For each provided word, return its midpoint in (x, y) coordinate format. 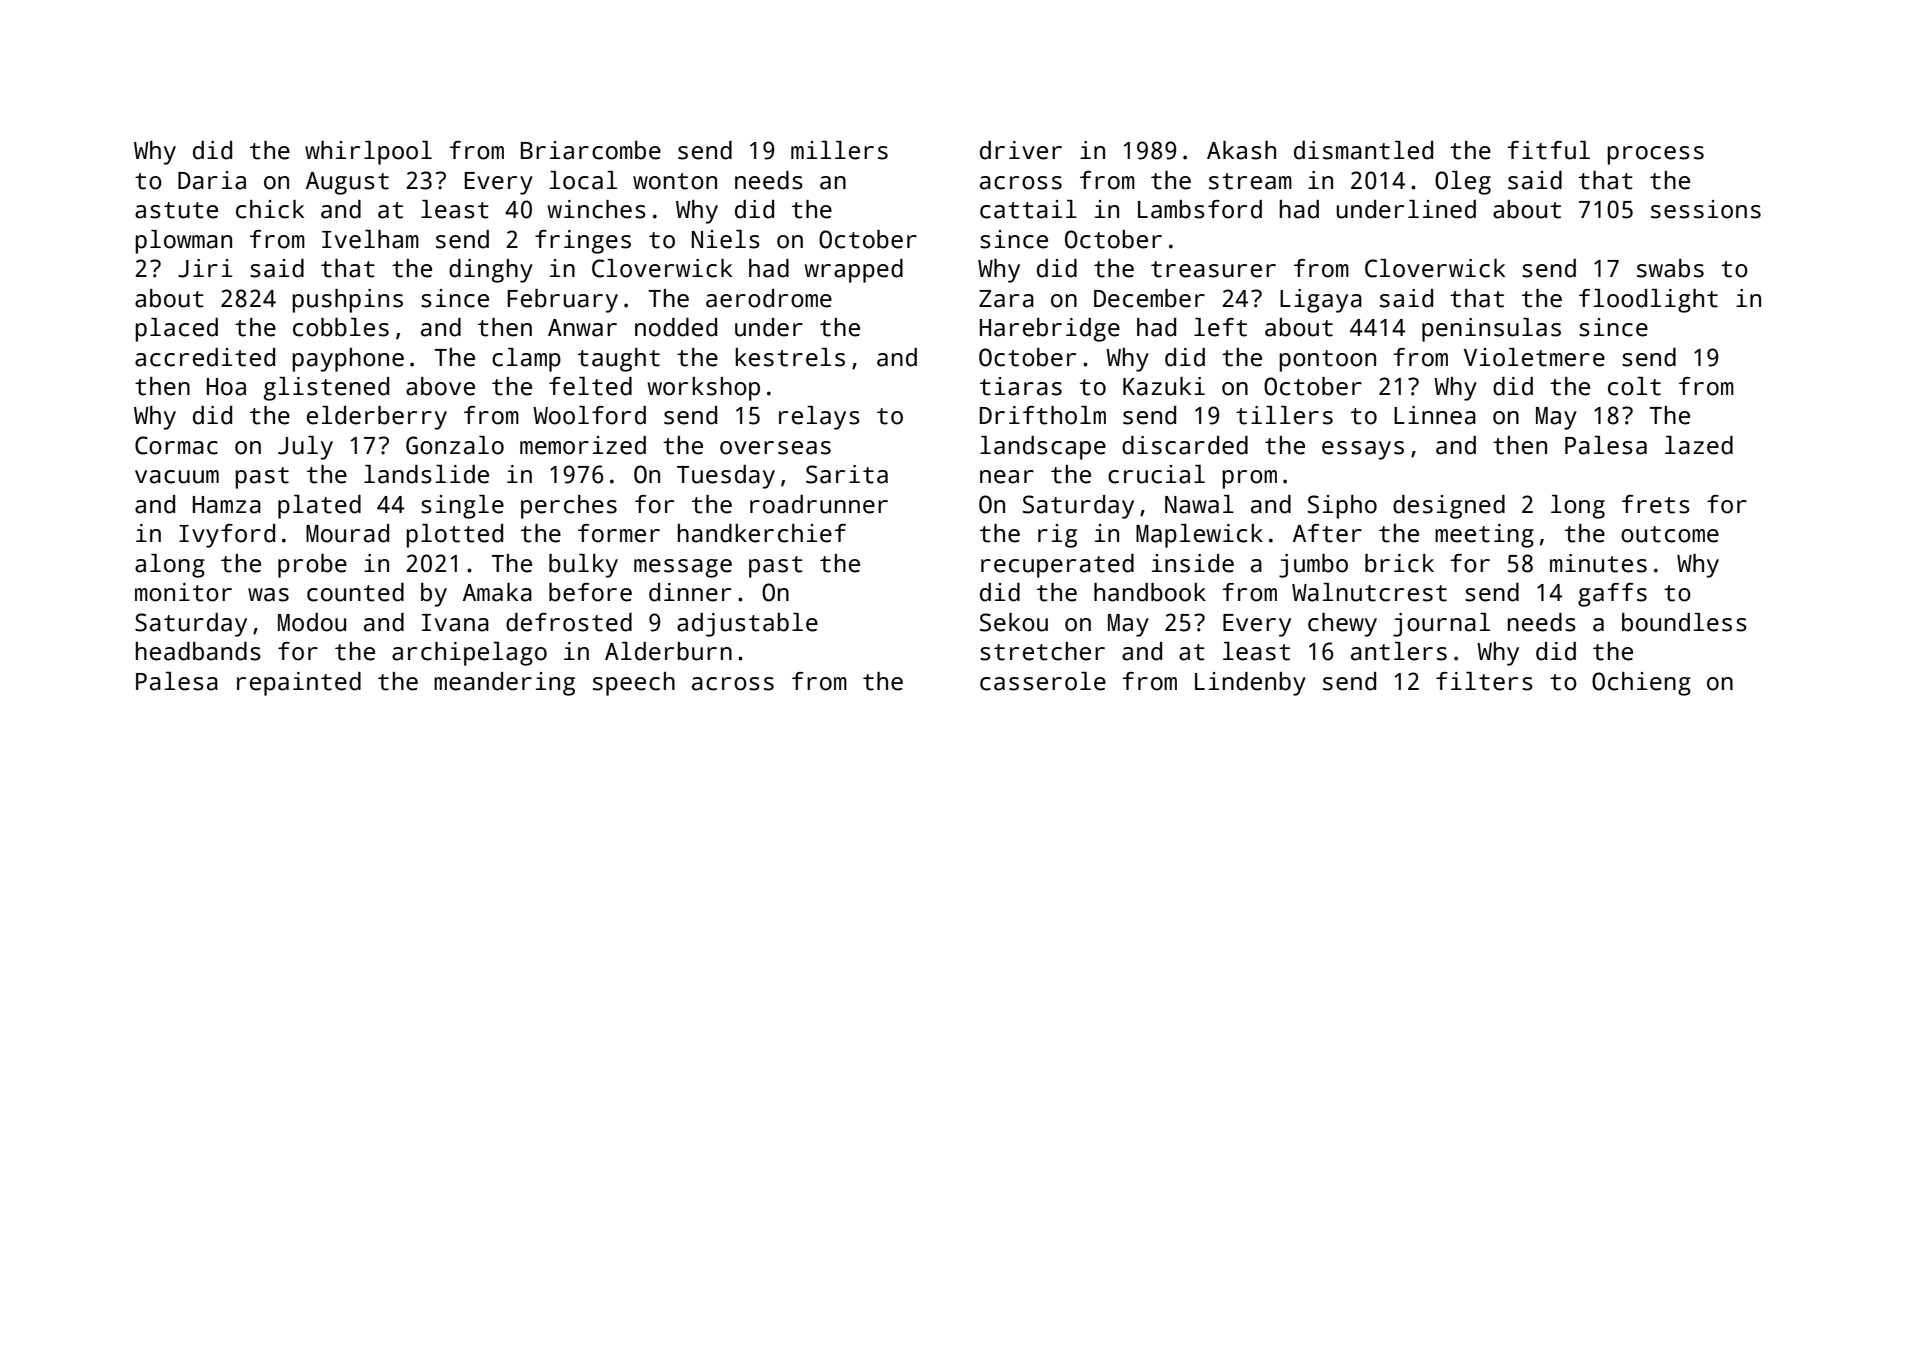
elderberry (377, 418)
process (1655, 155)
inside (1193, 563)
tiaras (1021, 386)
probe (312, 566)
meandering (504, 684)
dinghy (491, 271)
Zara (1006, 299)
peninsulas (1491, 330)
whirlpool (368, 153)
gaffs (1612, 595)
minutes (1598, 563)
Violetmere (1534, 357)
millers (839, 150)
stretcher (1042, 651)
